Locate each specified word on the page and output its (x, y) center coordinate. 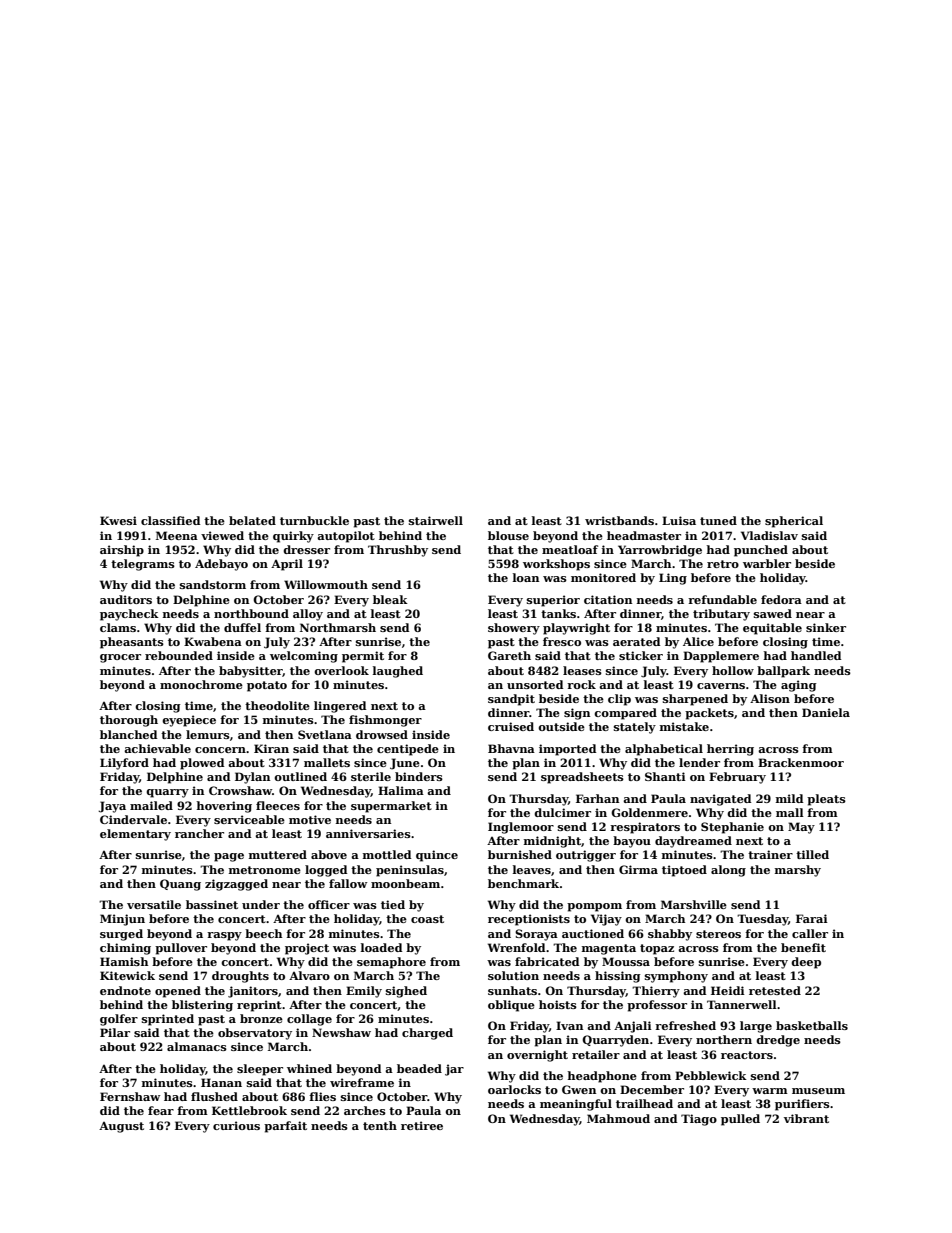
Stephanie (732, 828)
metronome (265, 870)
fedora (781, 599)
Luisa (679, 520)
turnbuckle (314, 520)
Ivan (569, 1025)
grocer (120, 658)
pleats (826, 800)
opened (178, 992)
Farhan (597, 798)
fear (161, 1110)
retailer (596, 1054)
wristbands (619, 520)
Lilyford (124, 764)
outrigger (586, 856)
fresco (562, 641)
